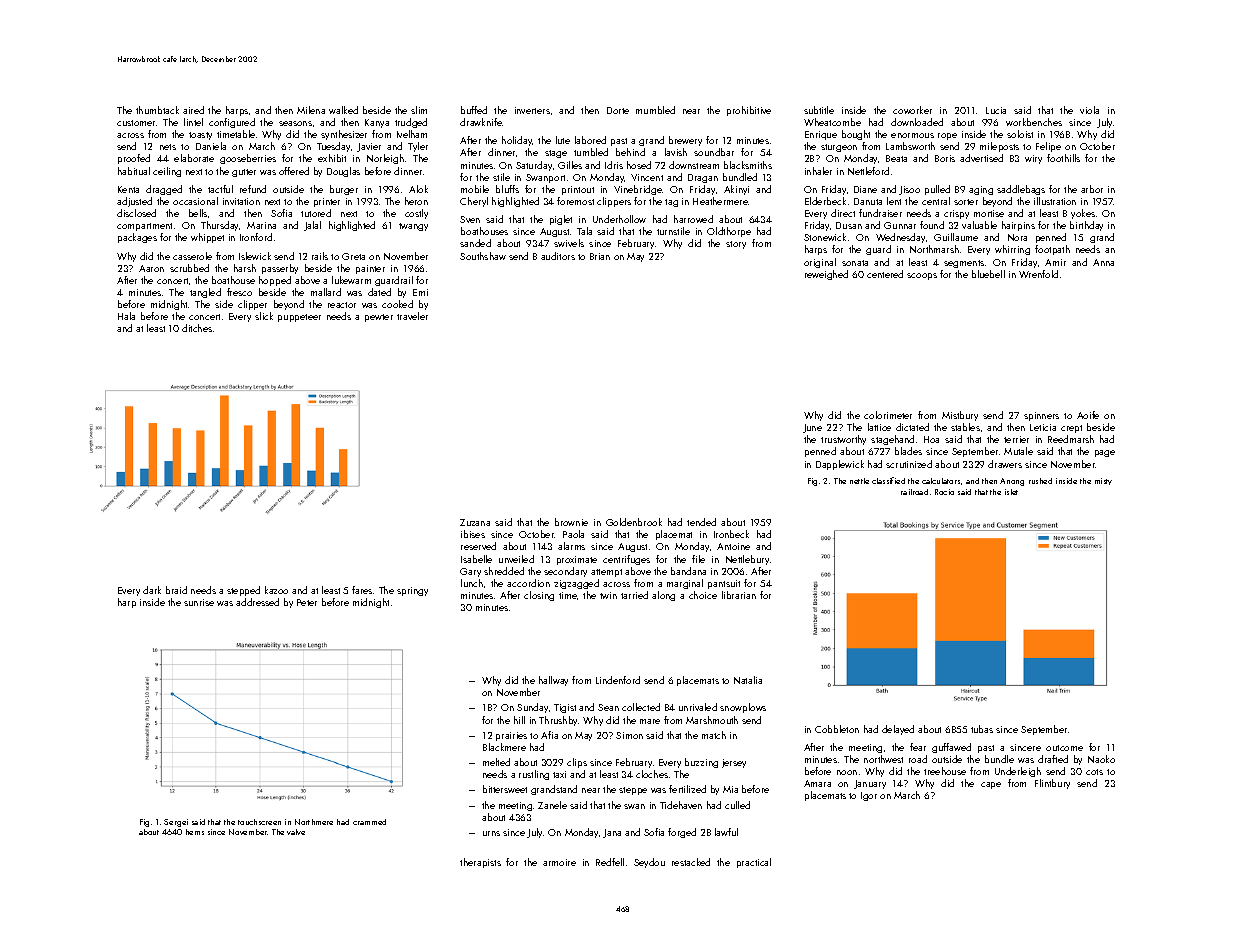 This screenshot has width=1233, height=952. I want to click on twangy, so click(413, 227).
